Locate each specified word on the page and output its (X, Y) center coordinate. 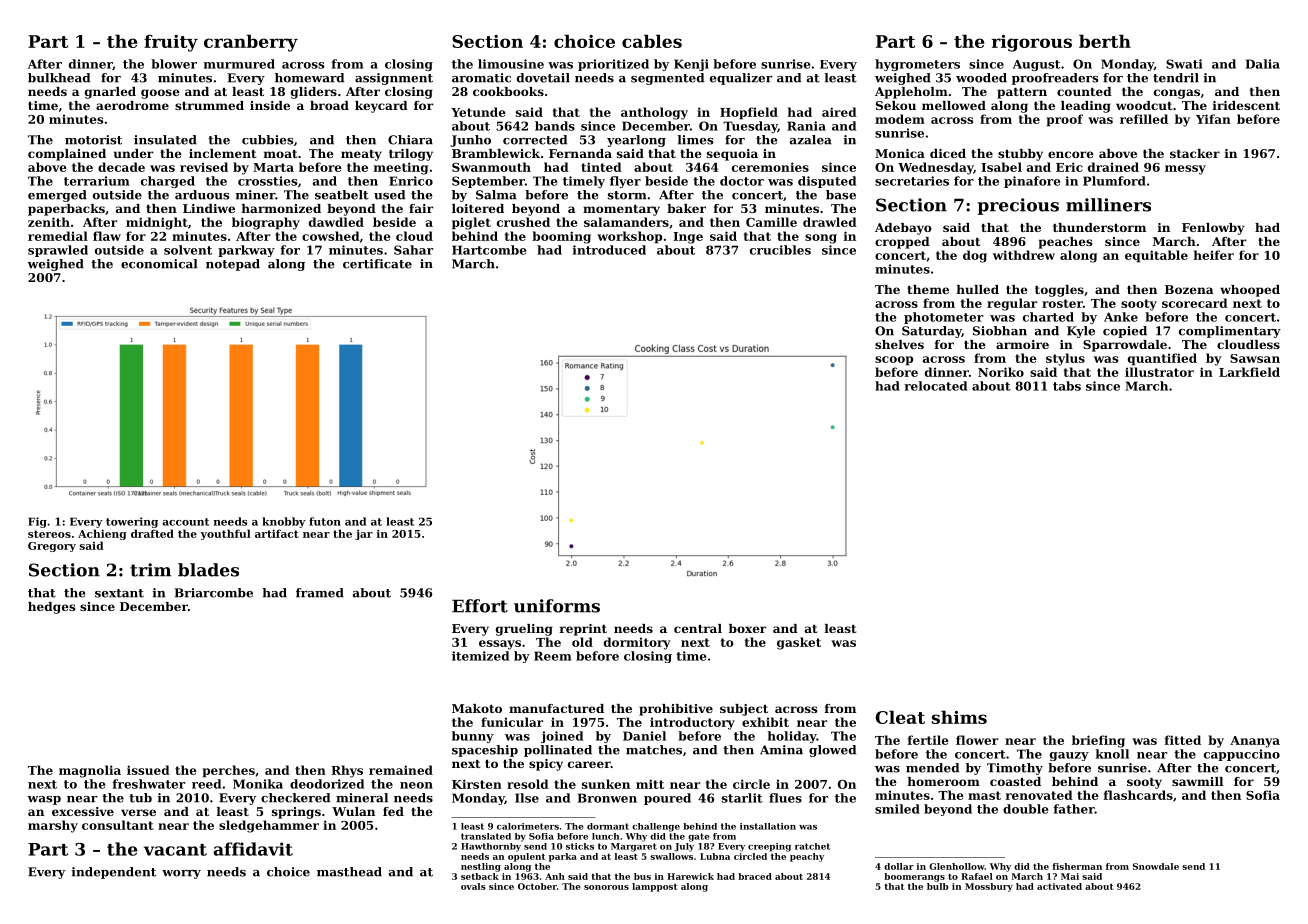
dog (975, 256)
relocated (935, 386)
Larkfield (1249, 372)
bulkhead (59, 78)
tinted (601, 167)
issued (148, 770)
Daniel (644, 736)
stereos (49, 534)
